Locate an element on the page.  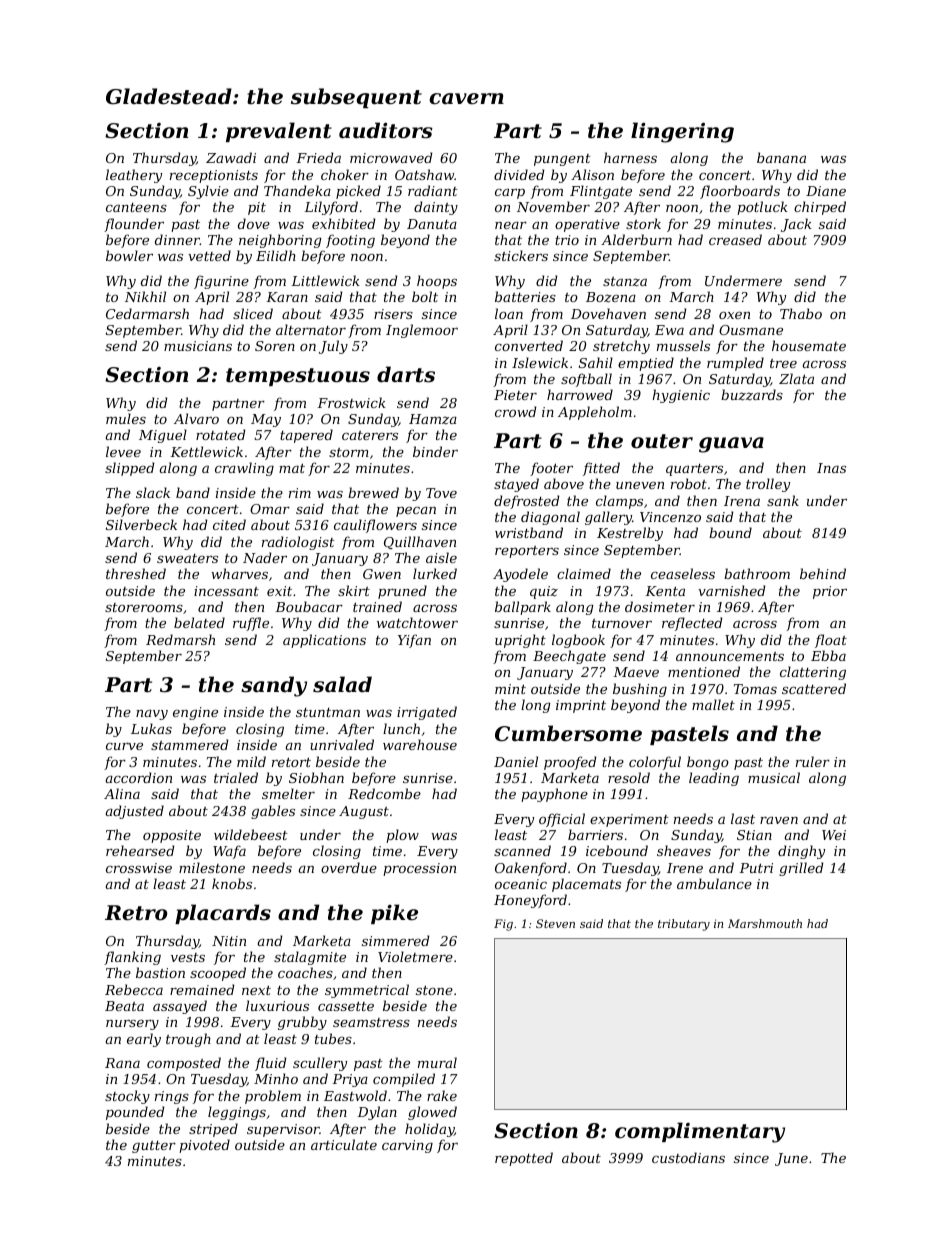
pungent is located at coordinates (562, 160).
